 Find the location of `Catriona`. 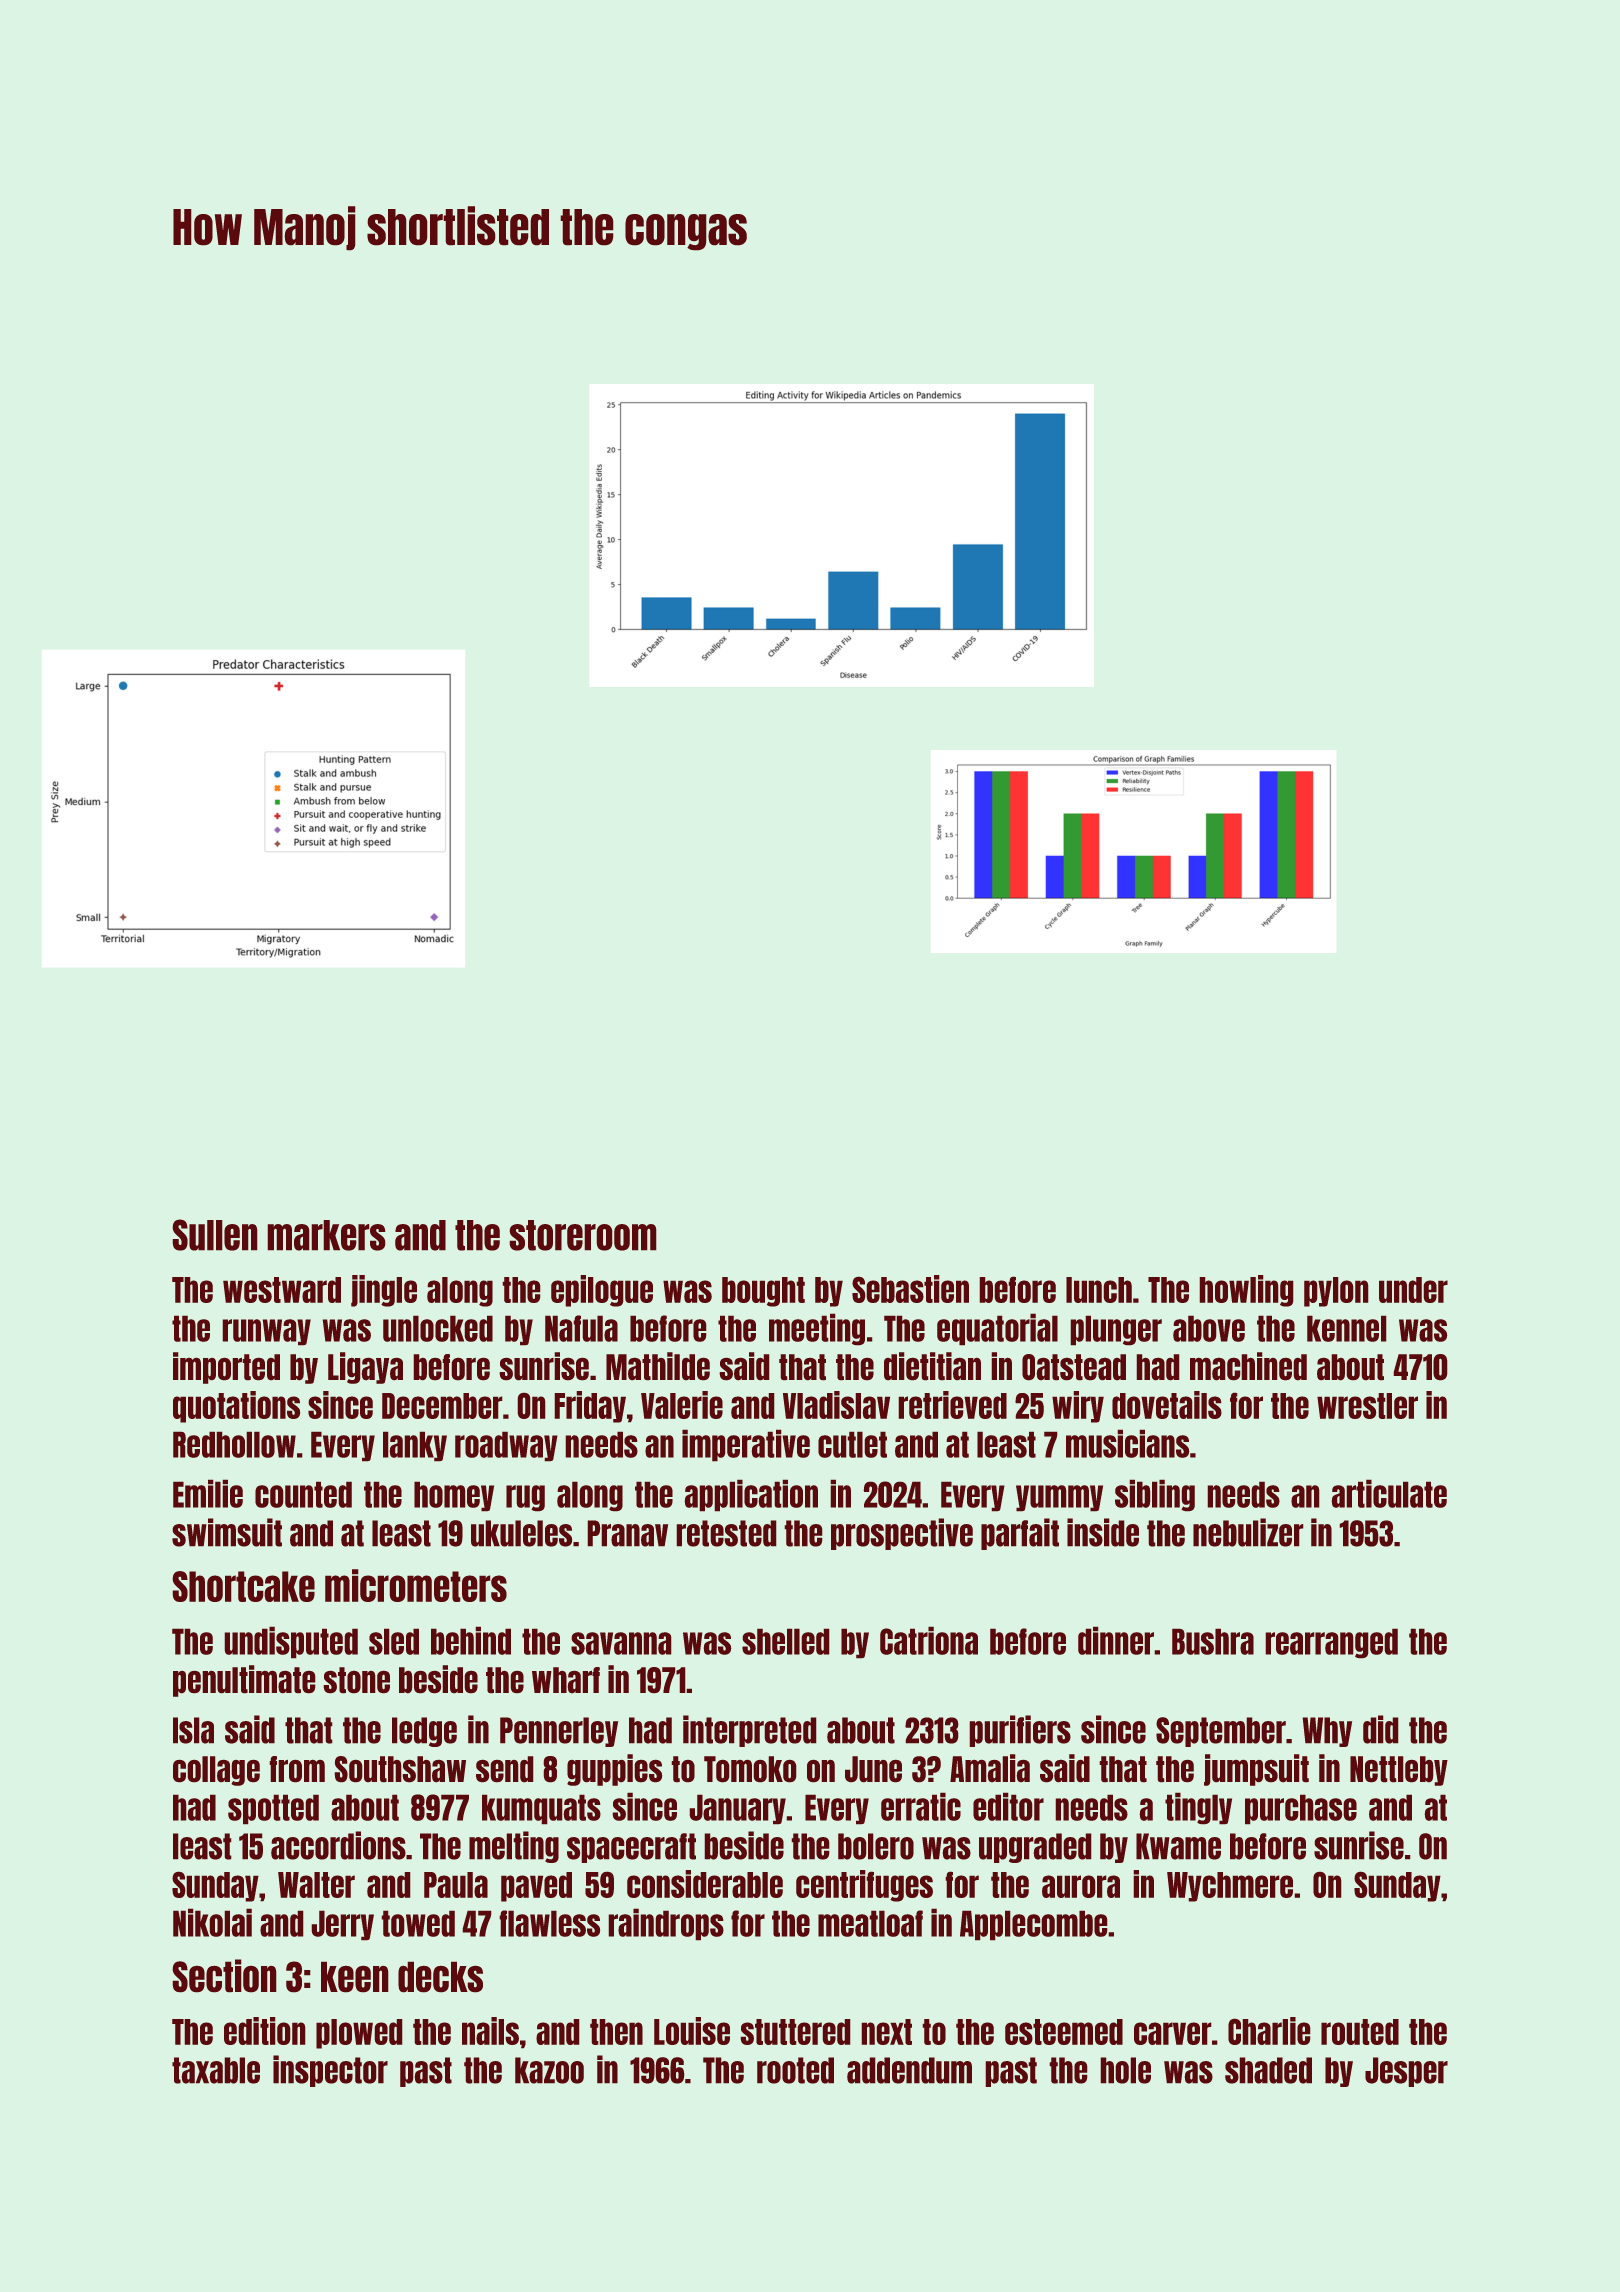

Catriona is located at coordinates (929, 1641).
